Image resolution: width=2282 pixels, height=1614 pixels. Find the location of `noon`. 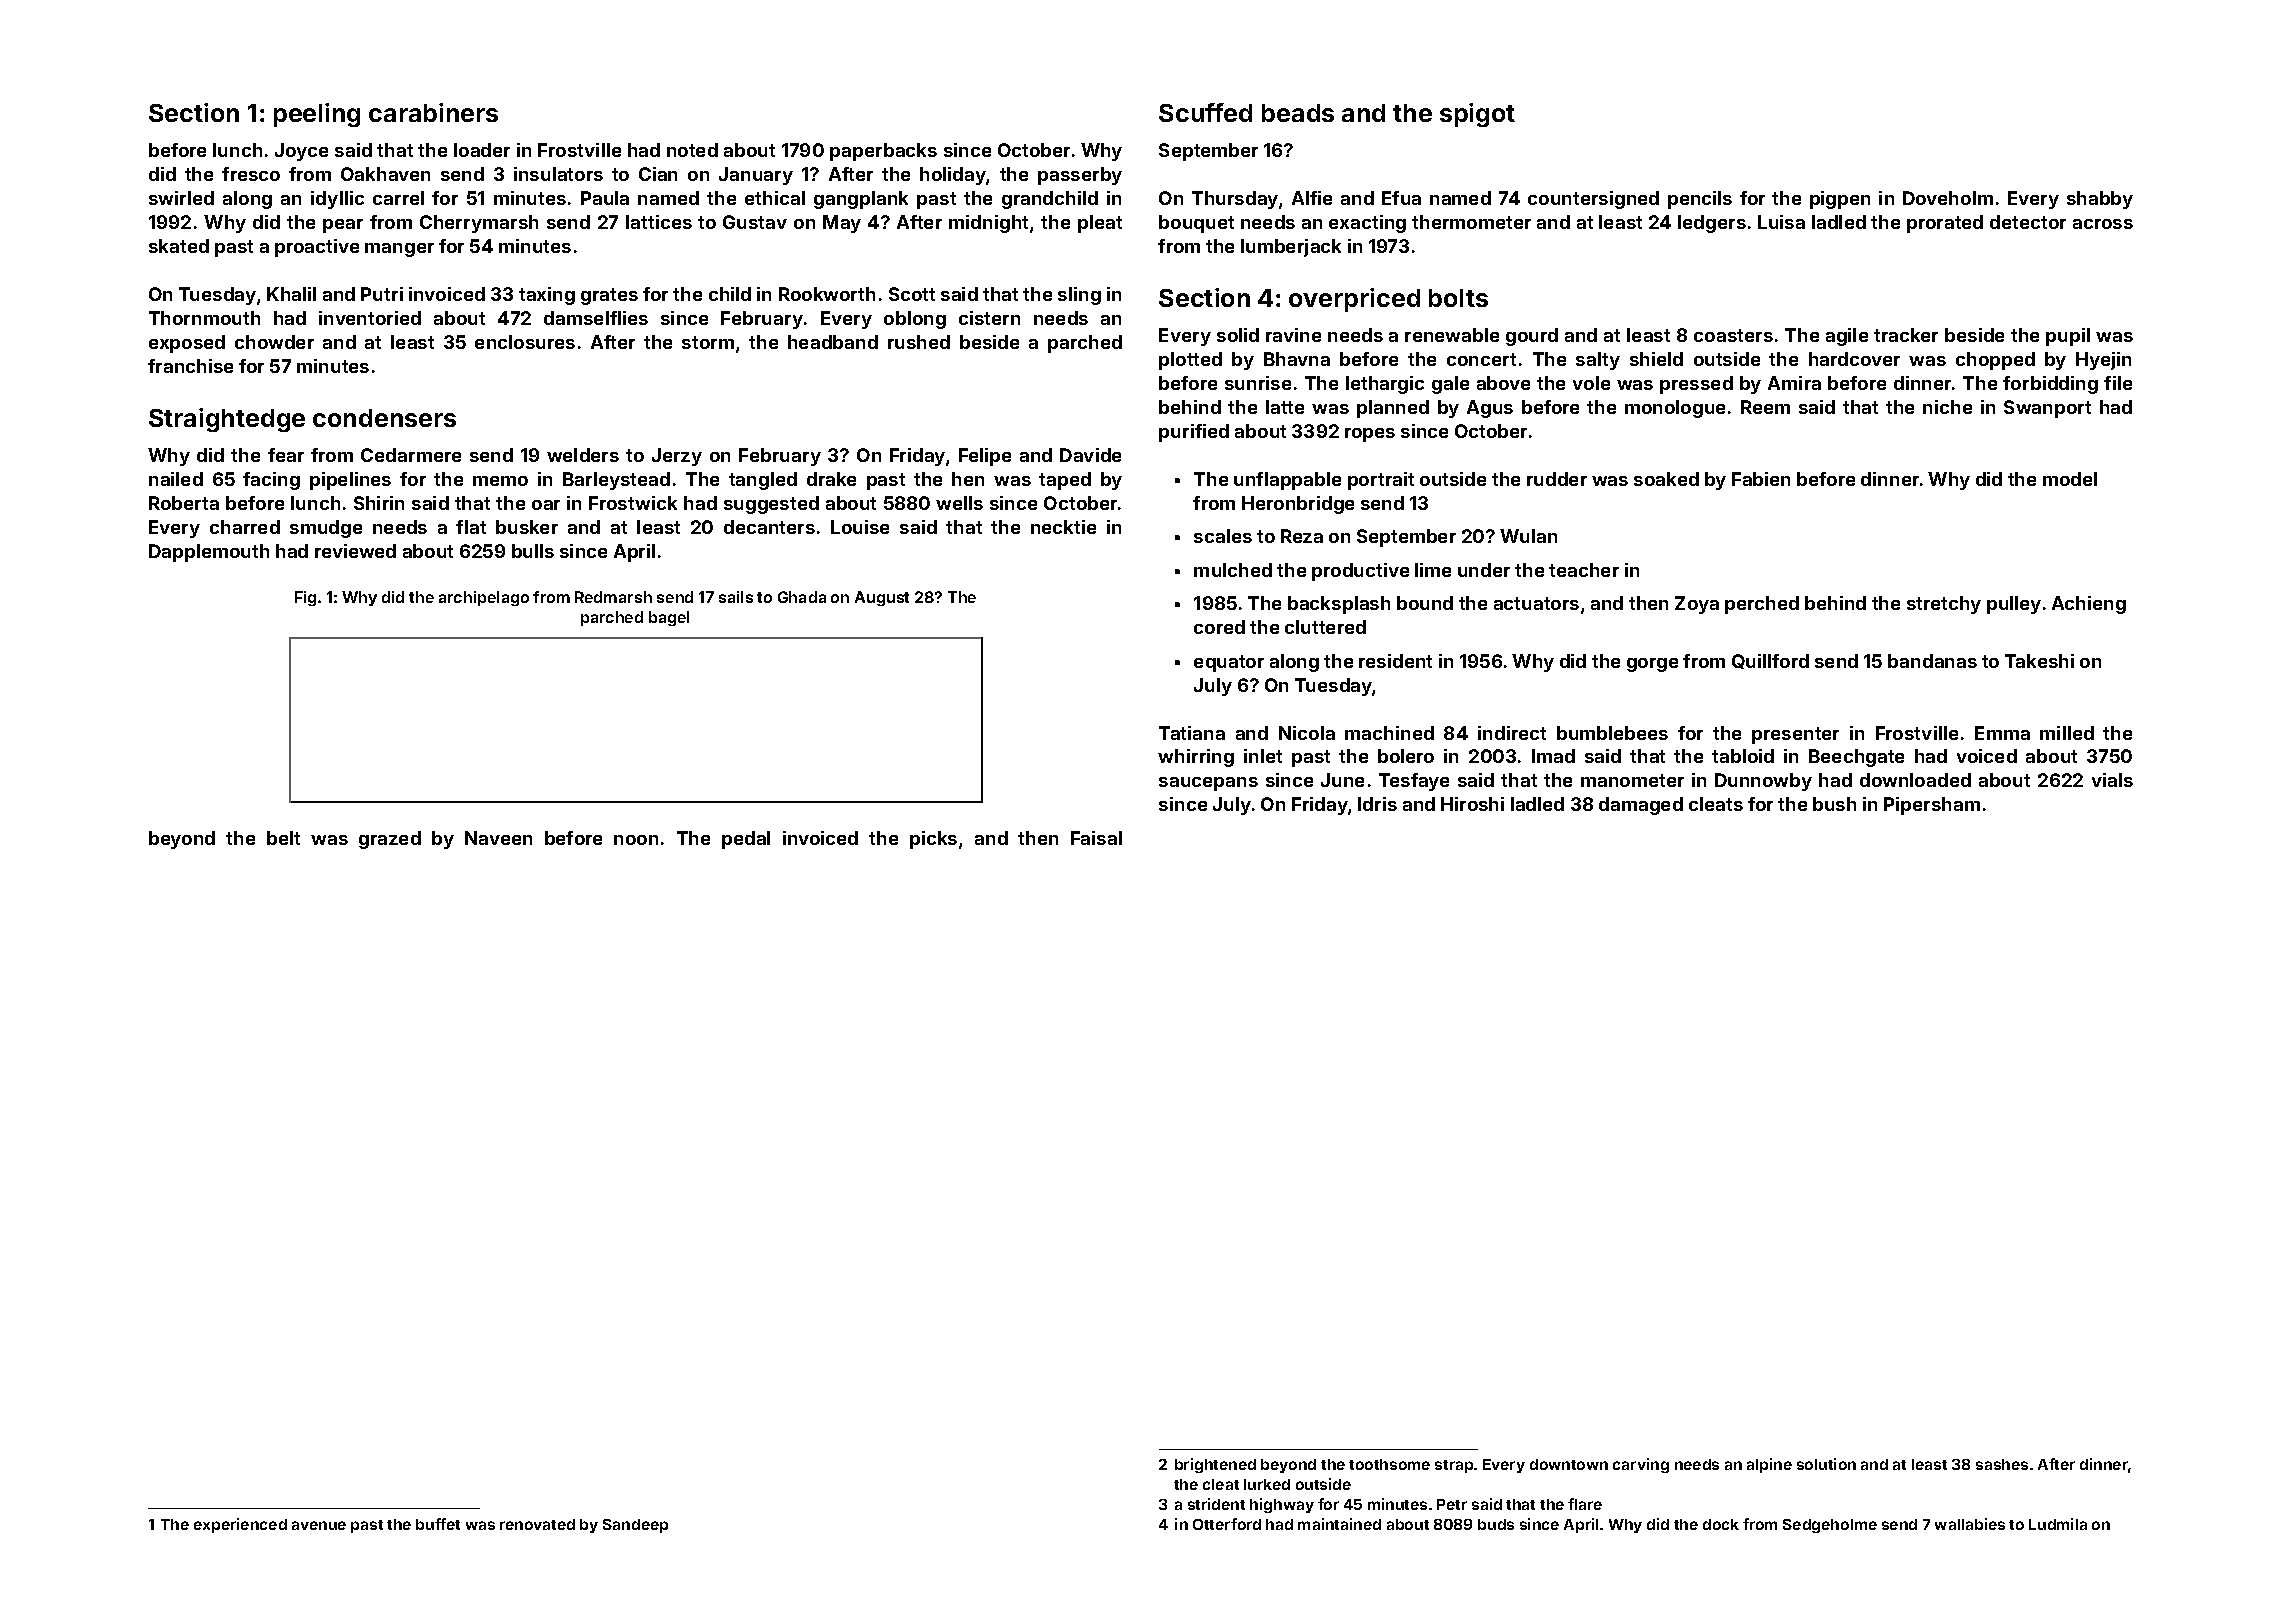

noon is located at coordinates (636, 840).
